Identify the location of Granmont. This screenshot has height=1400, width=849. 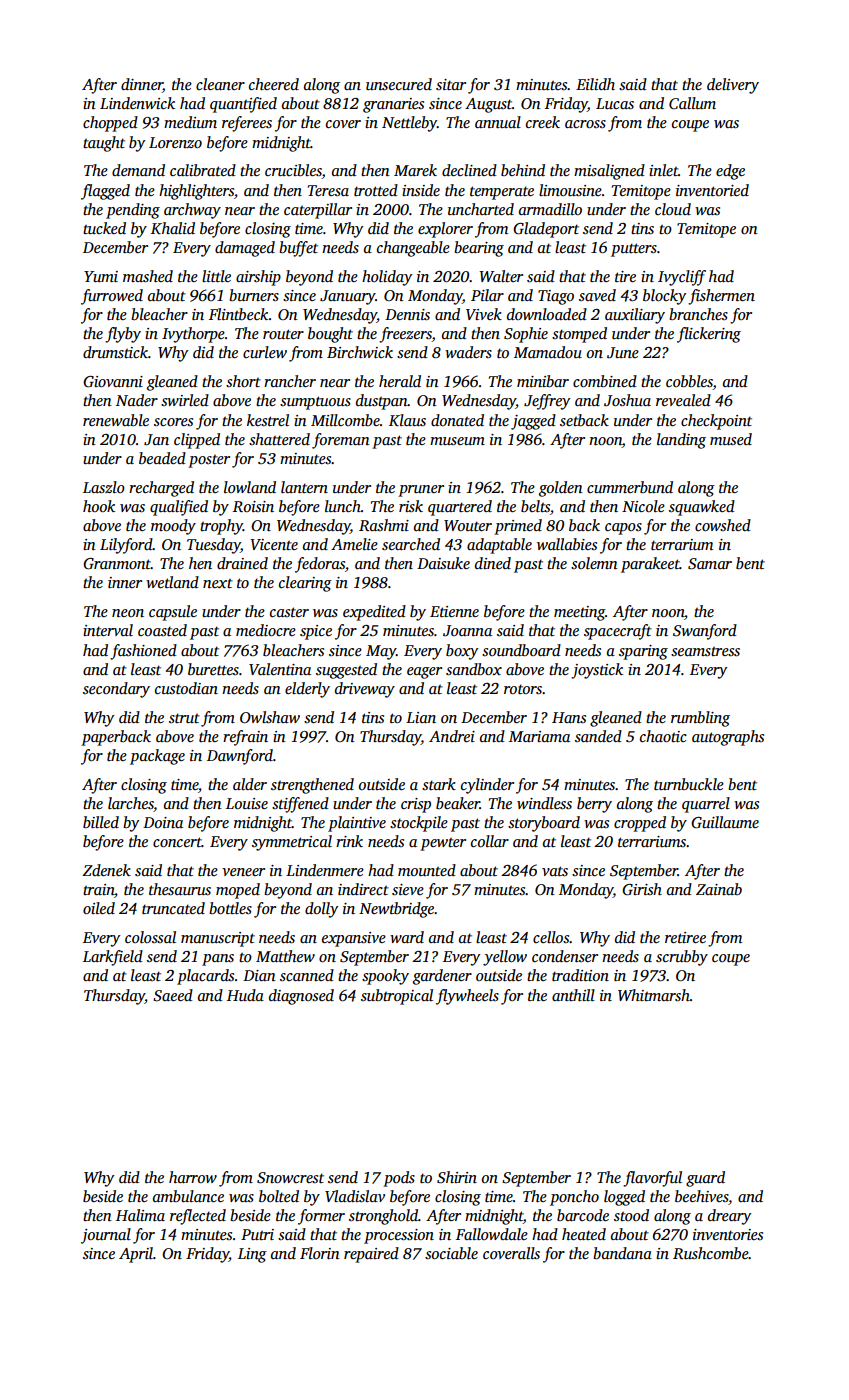
(117, 564).
